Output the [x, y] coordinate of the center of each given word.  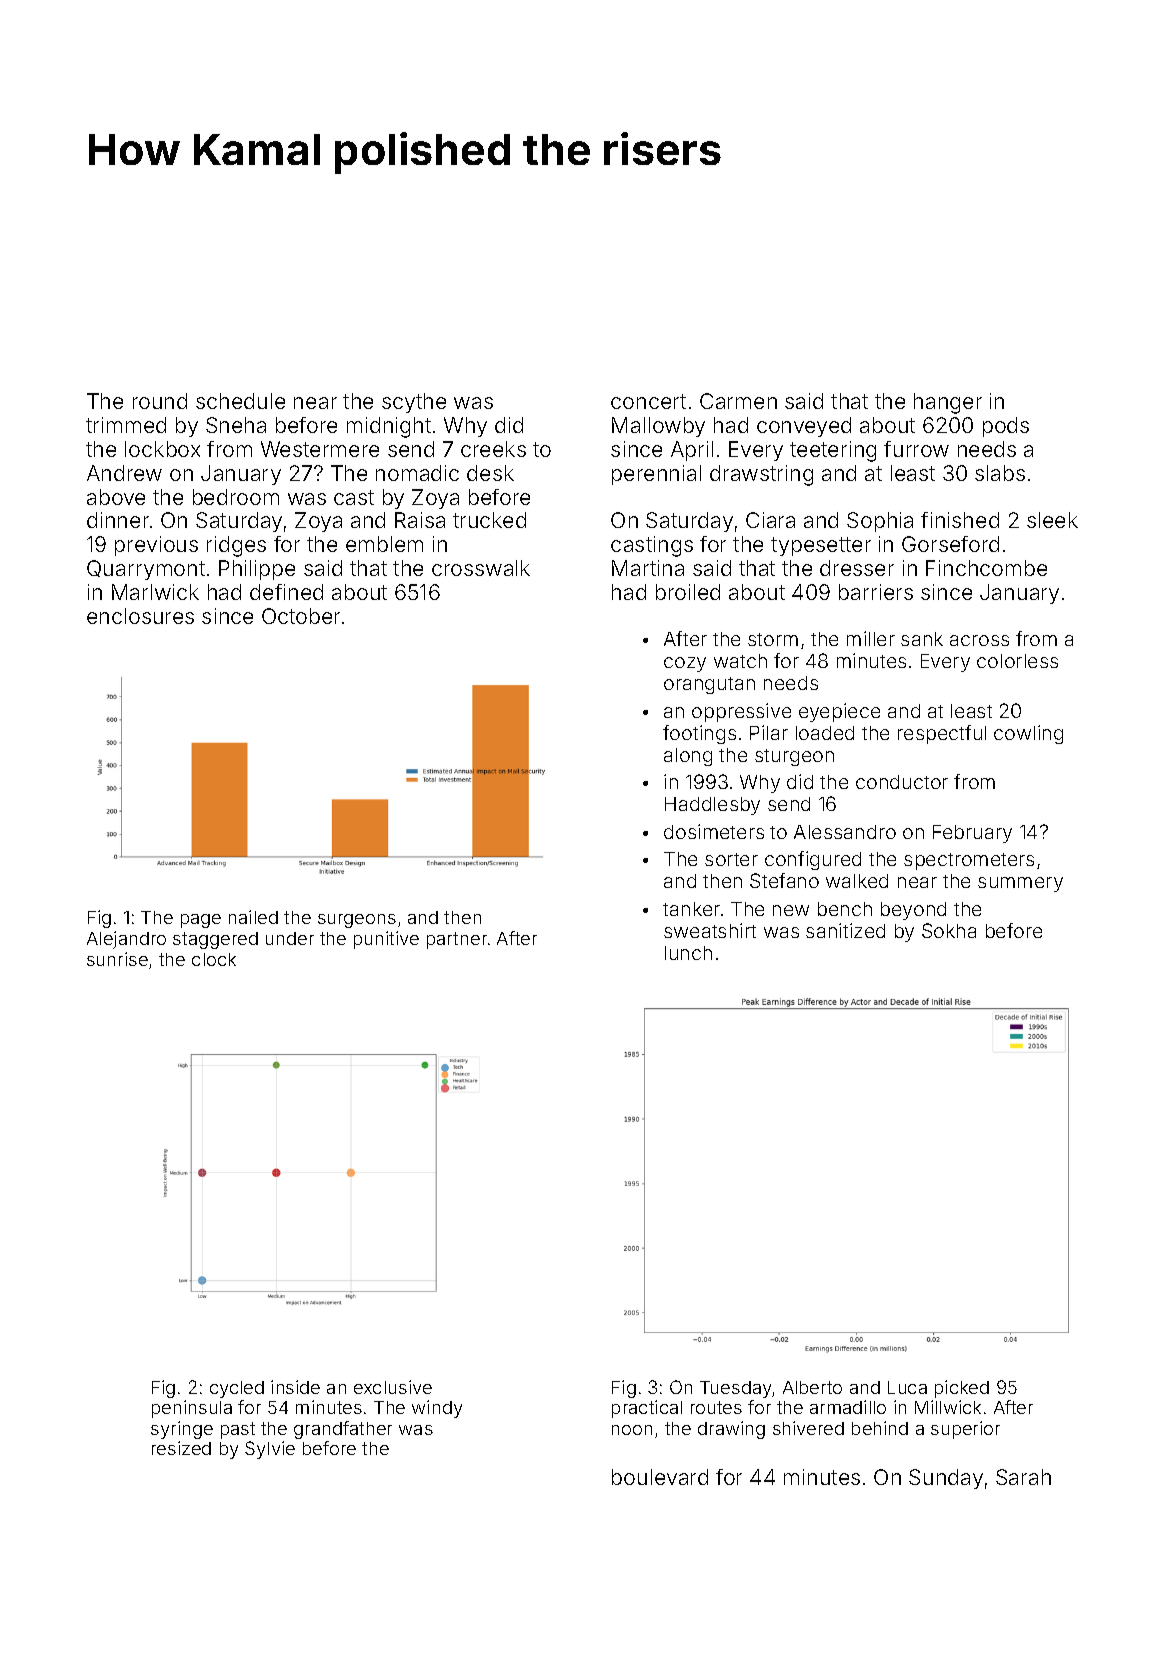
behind [880, 1428]
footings [699, 734]
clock [214, 959]
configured [813, 860]
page [201, 921]
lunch [688, 953]
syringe [182, 1430]
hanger [948, 403]
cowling [1028, 734]
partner [457, 940]
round [160, 401]
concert [648, 401]
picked [962, 1389]
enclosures [140, 616]
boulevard [660, 1477]
